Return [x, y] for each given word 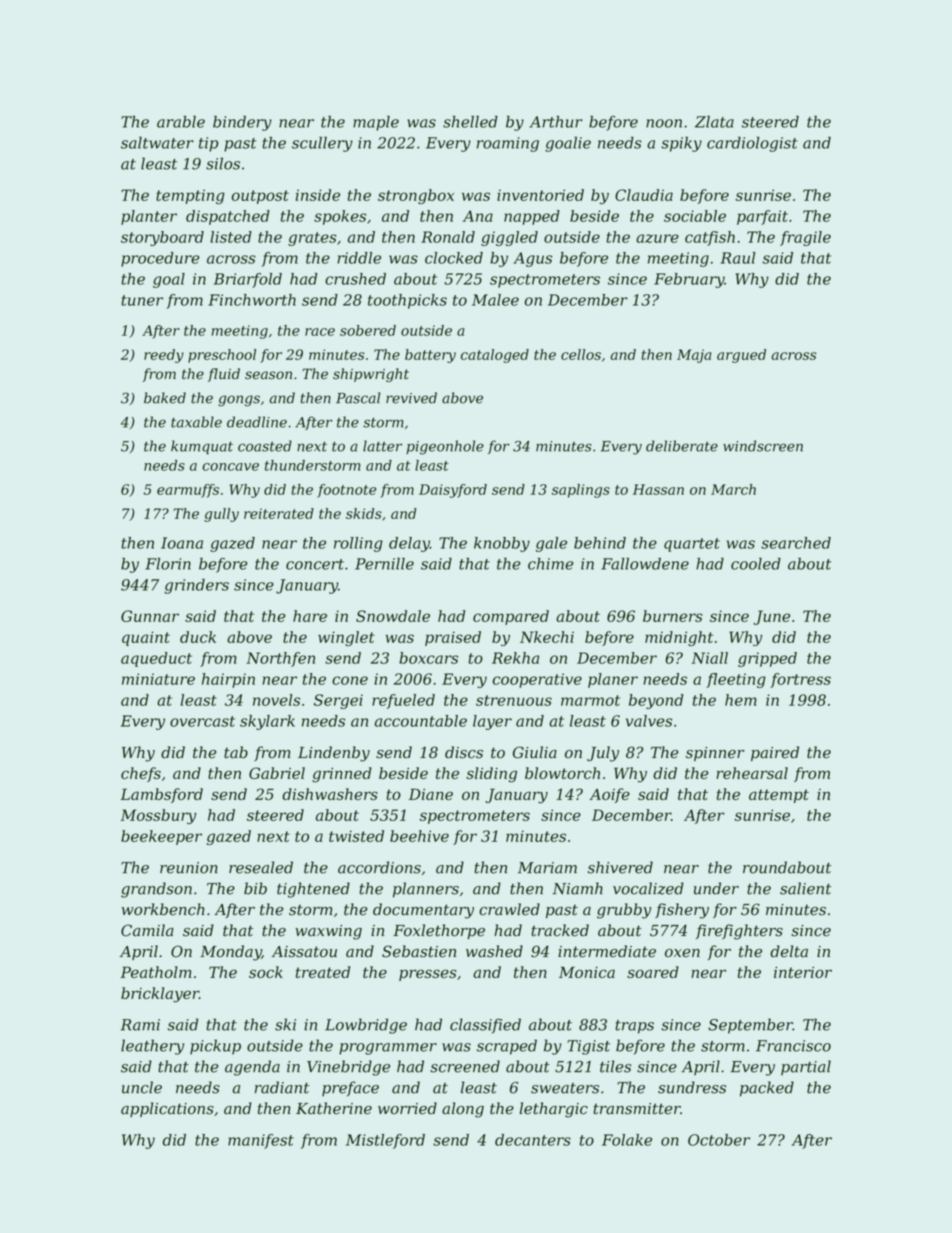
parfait [762, 217]
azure [657, 238]
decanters [533, 1140]
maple [376, 123]
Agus [532, 259]
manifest [261, 1141]
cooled [756, 563]
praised [453, 638]
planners [426, 890]
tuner [142, 300]
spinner [715, 754]
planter [149, 217]
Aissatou [304, 952]
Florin [168, 563]
